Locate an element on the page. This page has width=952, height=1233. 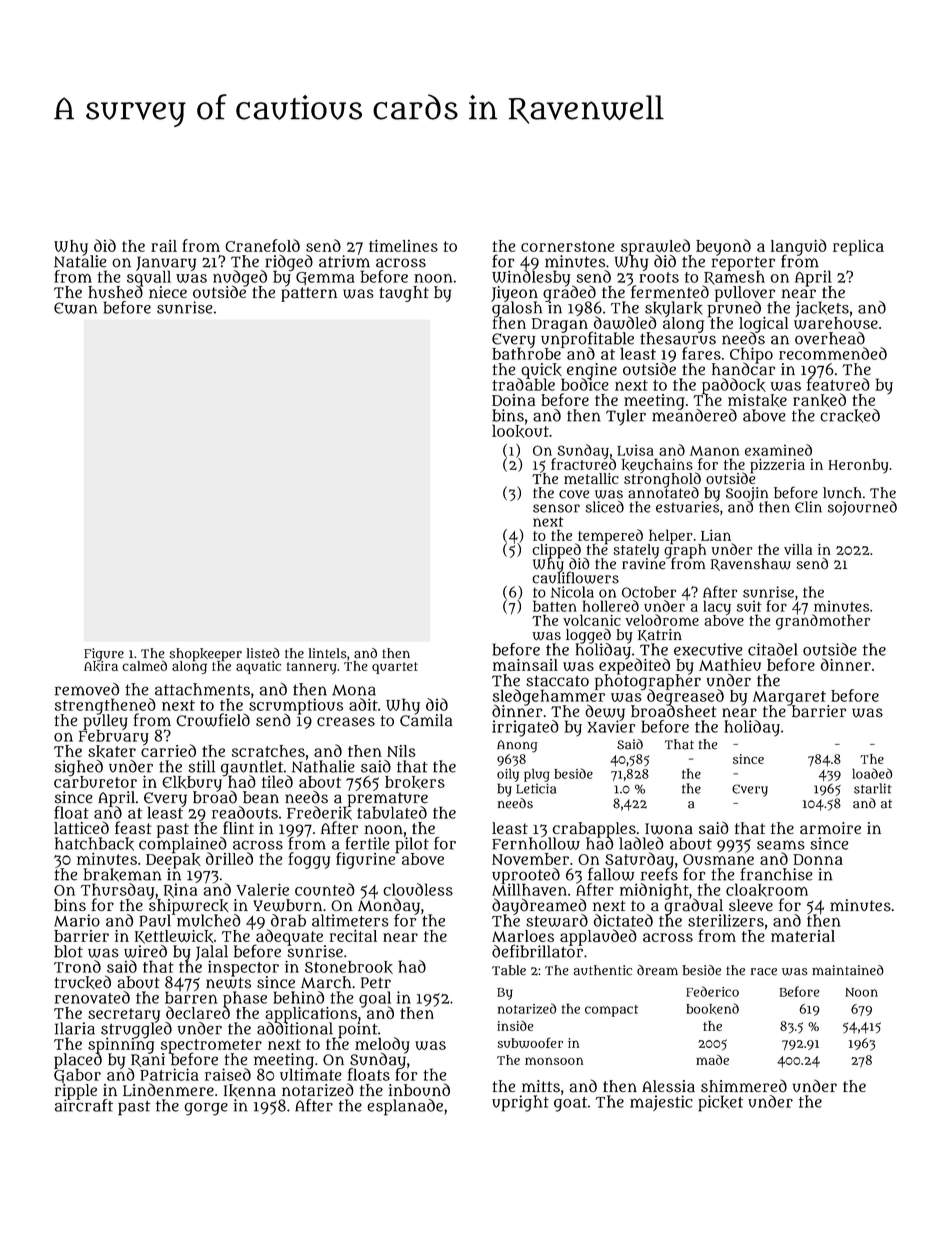
Natalie is located at coordinates (80, 261).
